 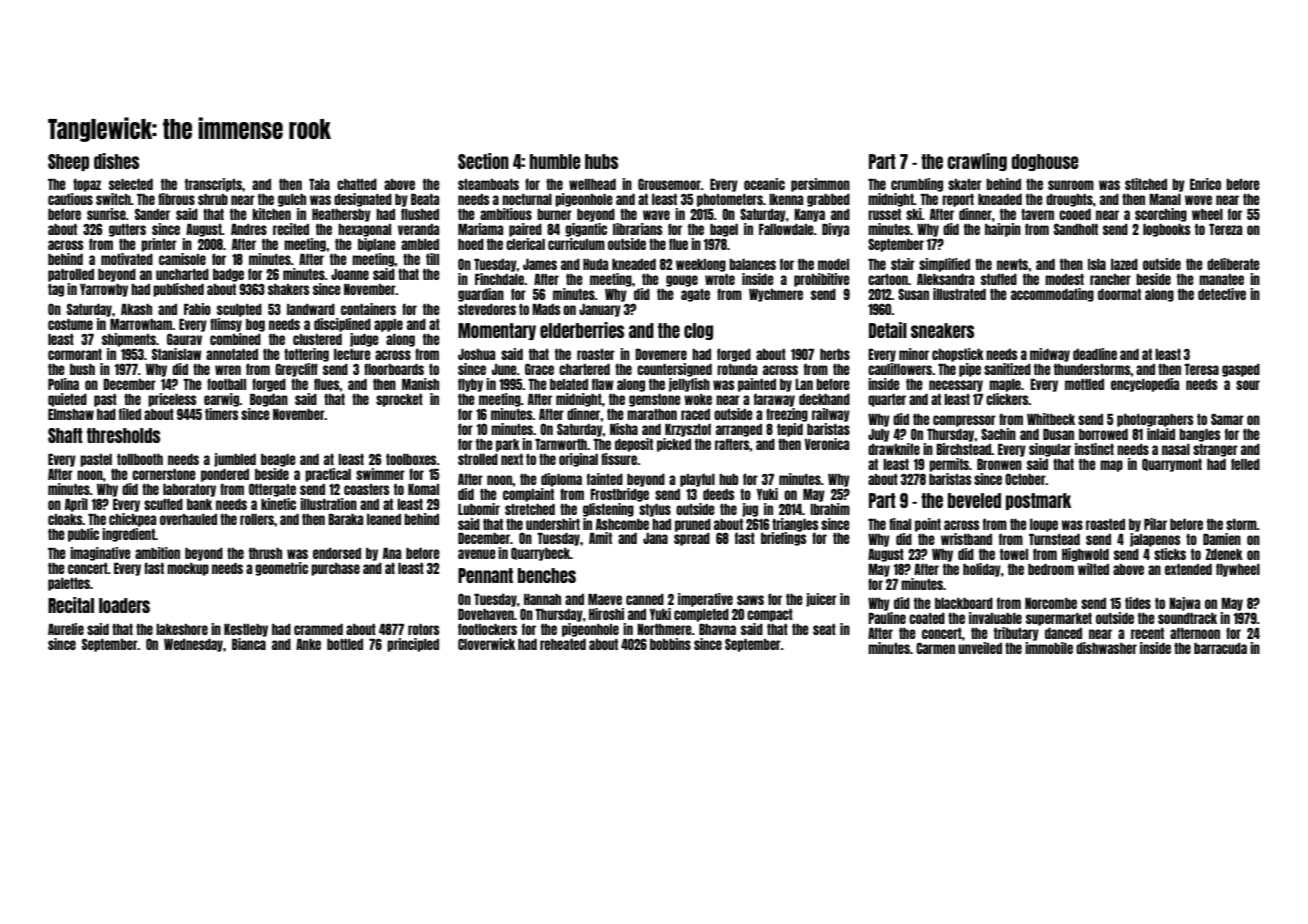 What do you see at coordinates (824, 629) in the screenshot?
I see `seat` at bounding box center [824, 629].
